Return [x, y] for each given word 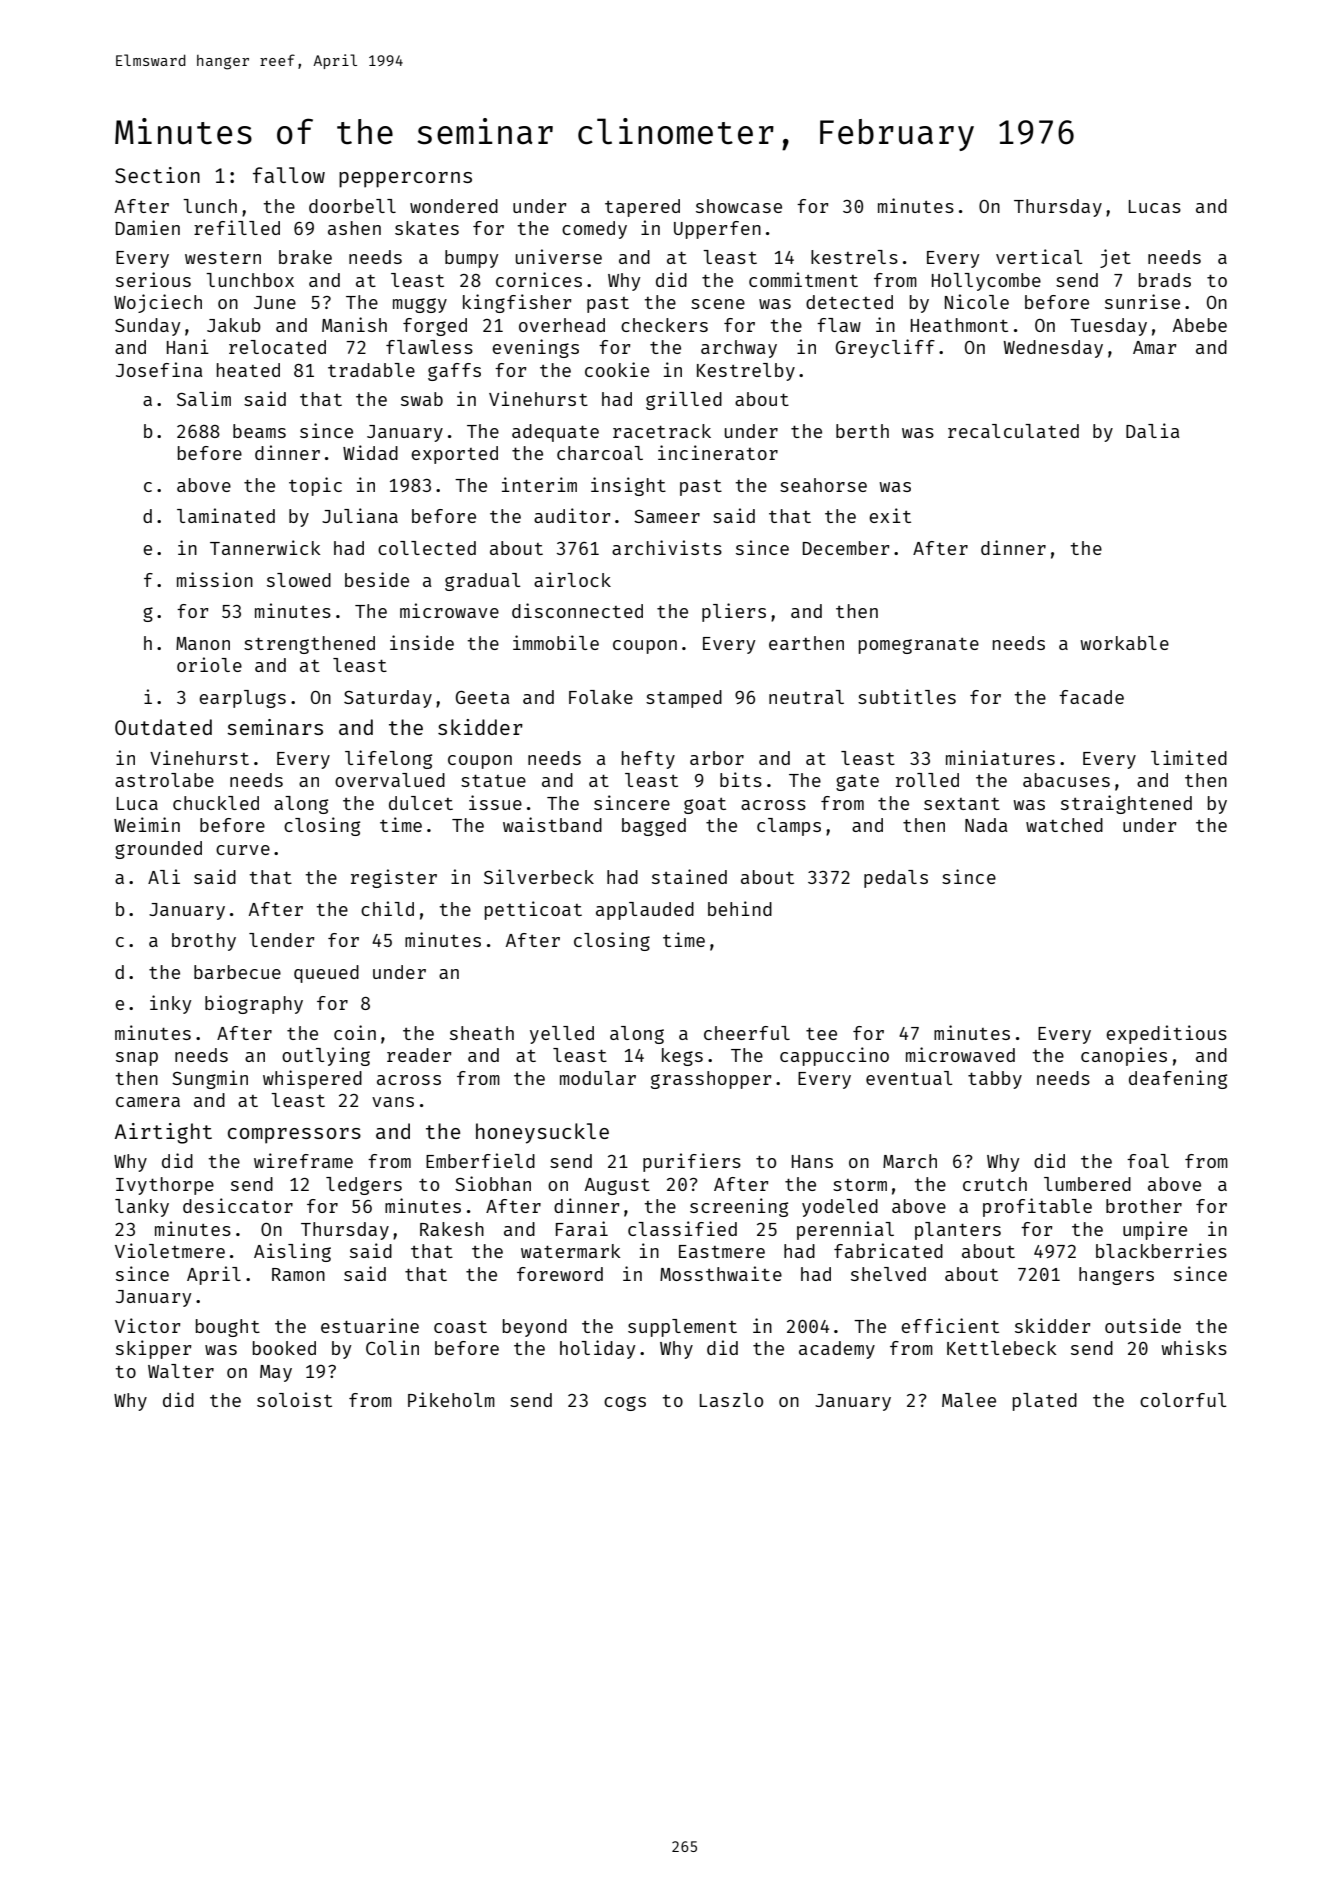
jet [1115, 258]
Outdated [163, 727]
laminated [226, 515]
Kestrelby [746, 372]
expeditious [1166, 1034]
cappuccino [834, 1056]
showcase [739, 206]
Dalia [1153, 430]
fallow [289, 175]
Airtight [163, 1133]
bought [228, 1328]
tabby [995, 1080]
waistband [552, 824]
